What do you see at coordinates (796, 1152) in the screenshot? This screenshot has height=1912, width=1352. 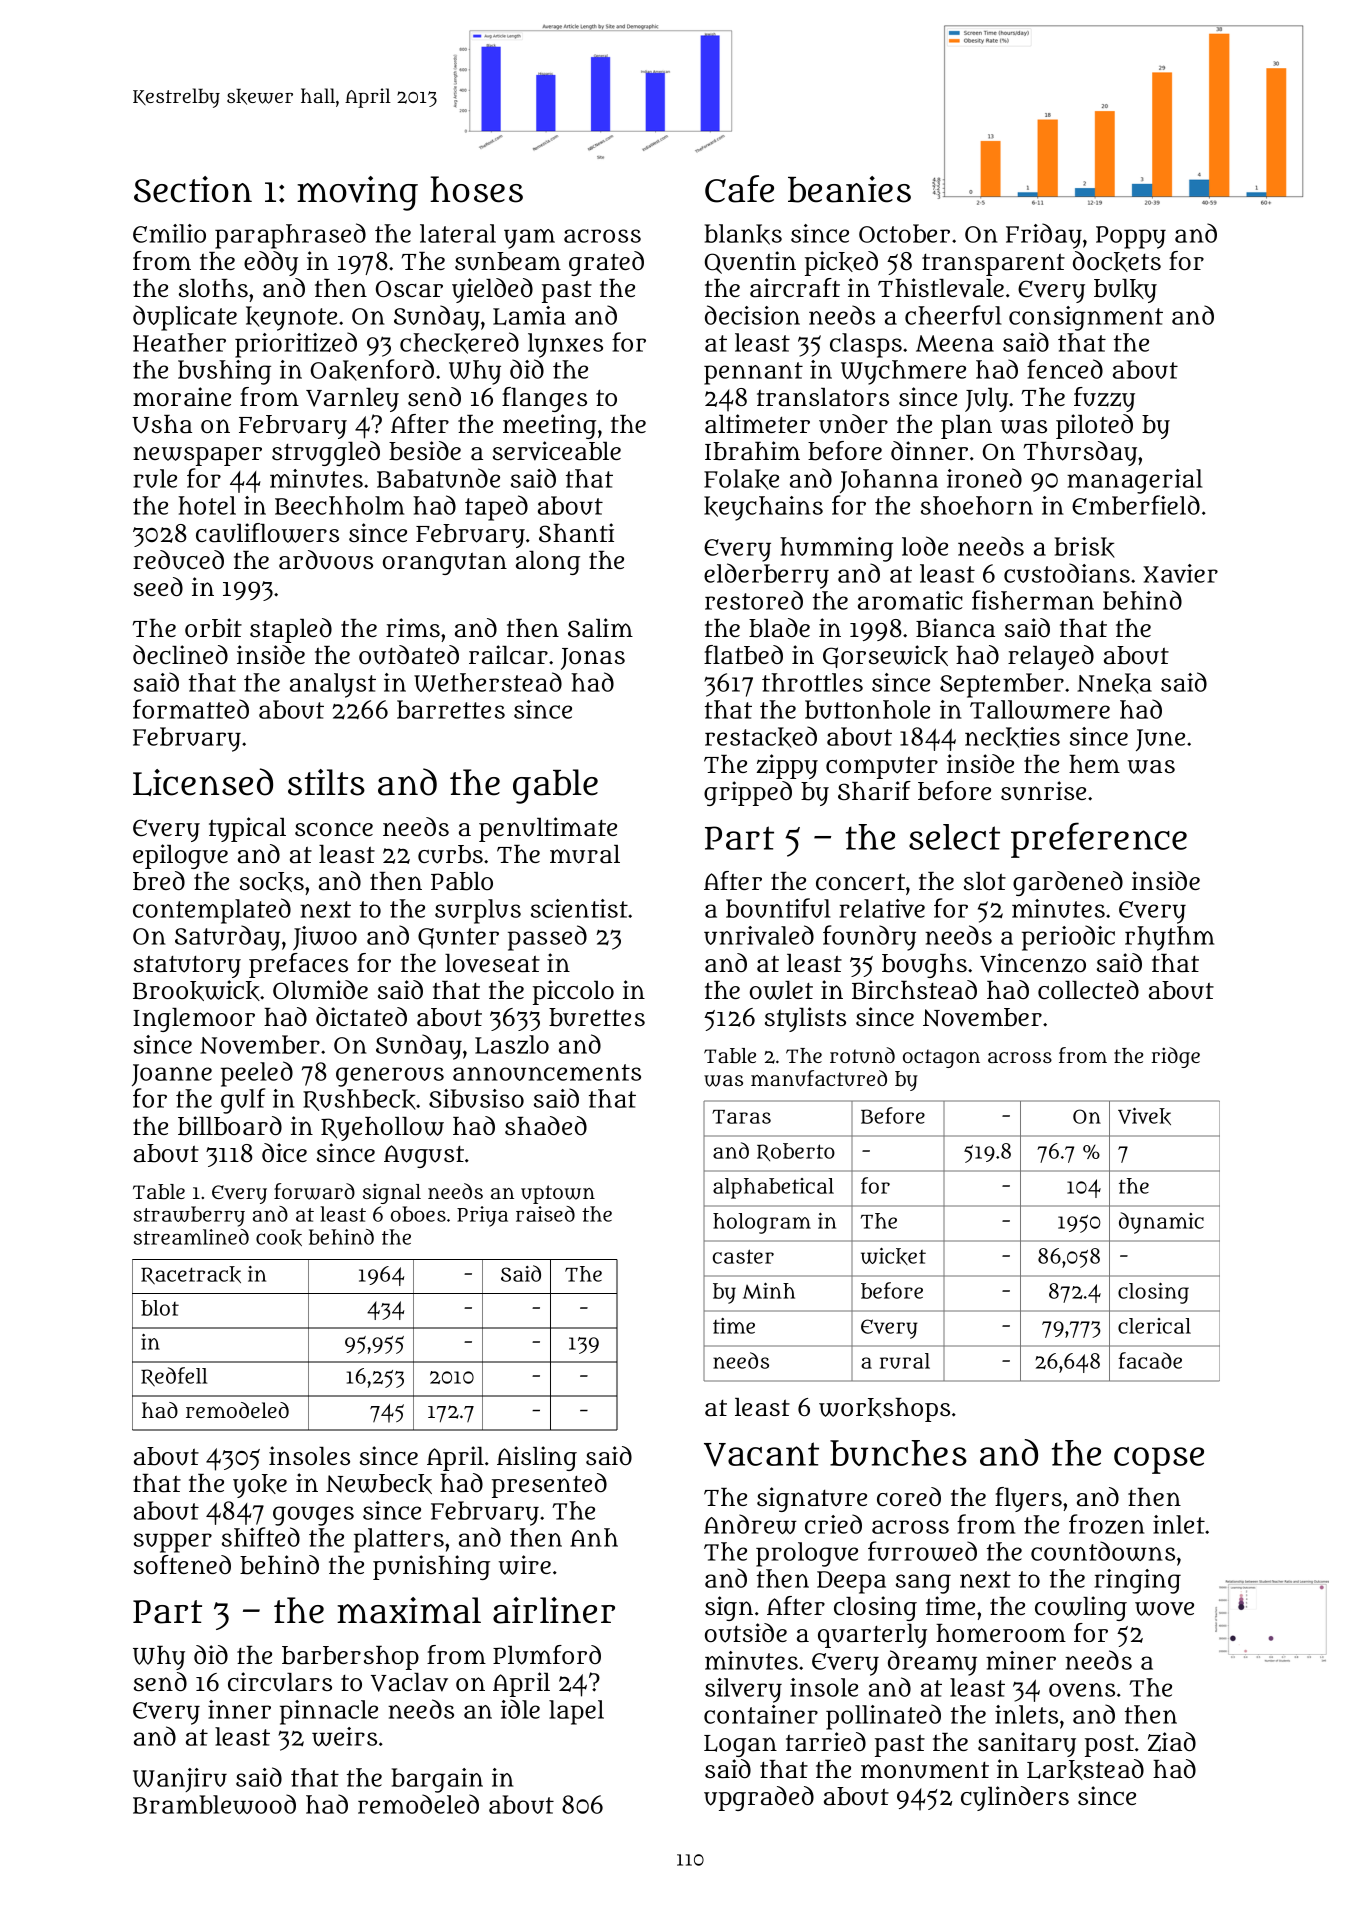 I see `Roberto` at bounding box center [796, 1152].
